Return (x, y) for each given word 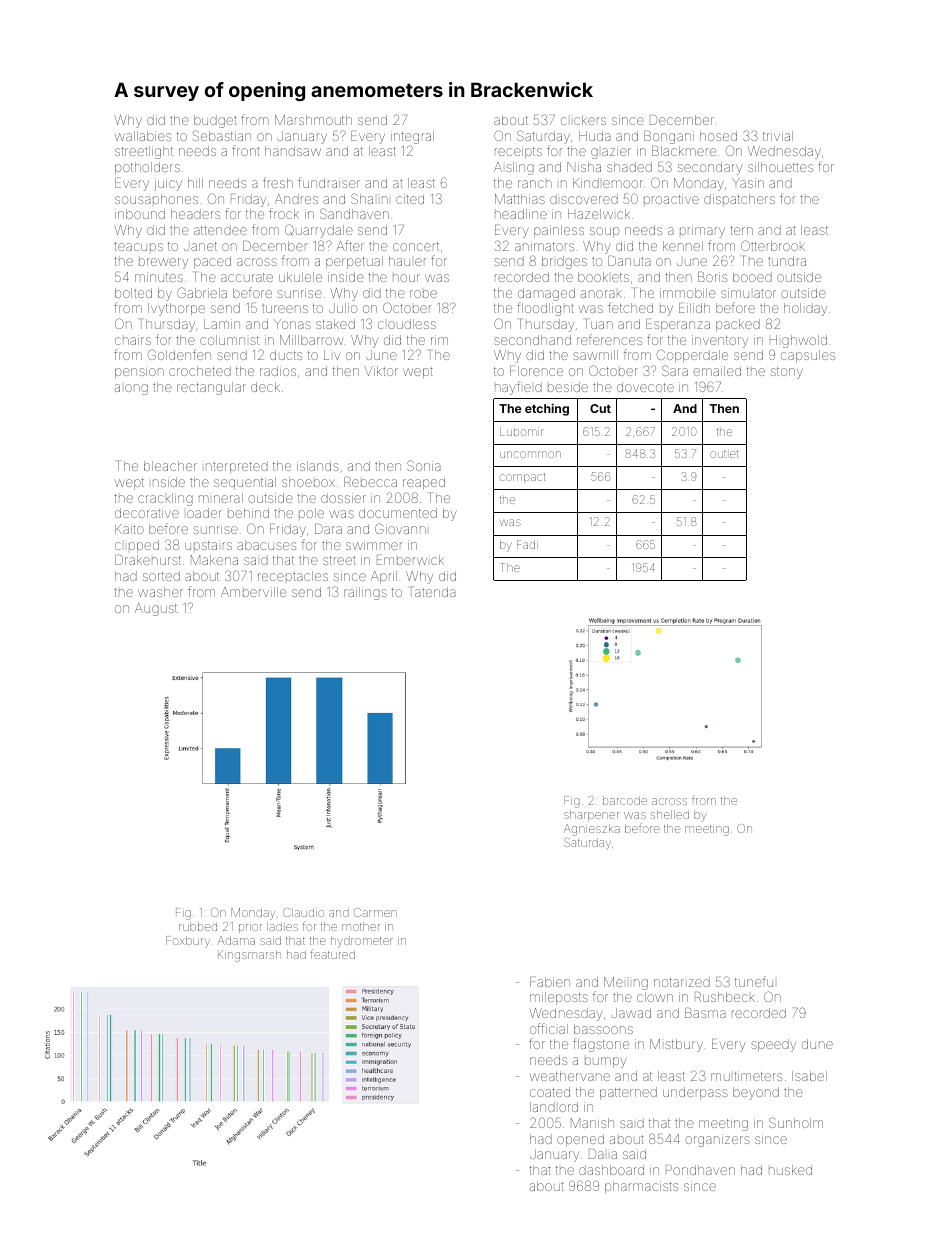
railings (365, 593)
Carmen (375, 912)
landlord (554, 1107)
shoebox (308, 482)
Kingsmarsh (249, 956)
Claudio (303, 912)
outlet (724, 454)
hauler (407, 261)
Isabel (809, 1076)
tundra (787, 261)
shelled (670, 814)
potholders (147, 168)
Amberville (253, 592)
